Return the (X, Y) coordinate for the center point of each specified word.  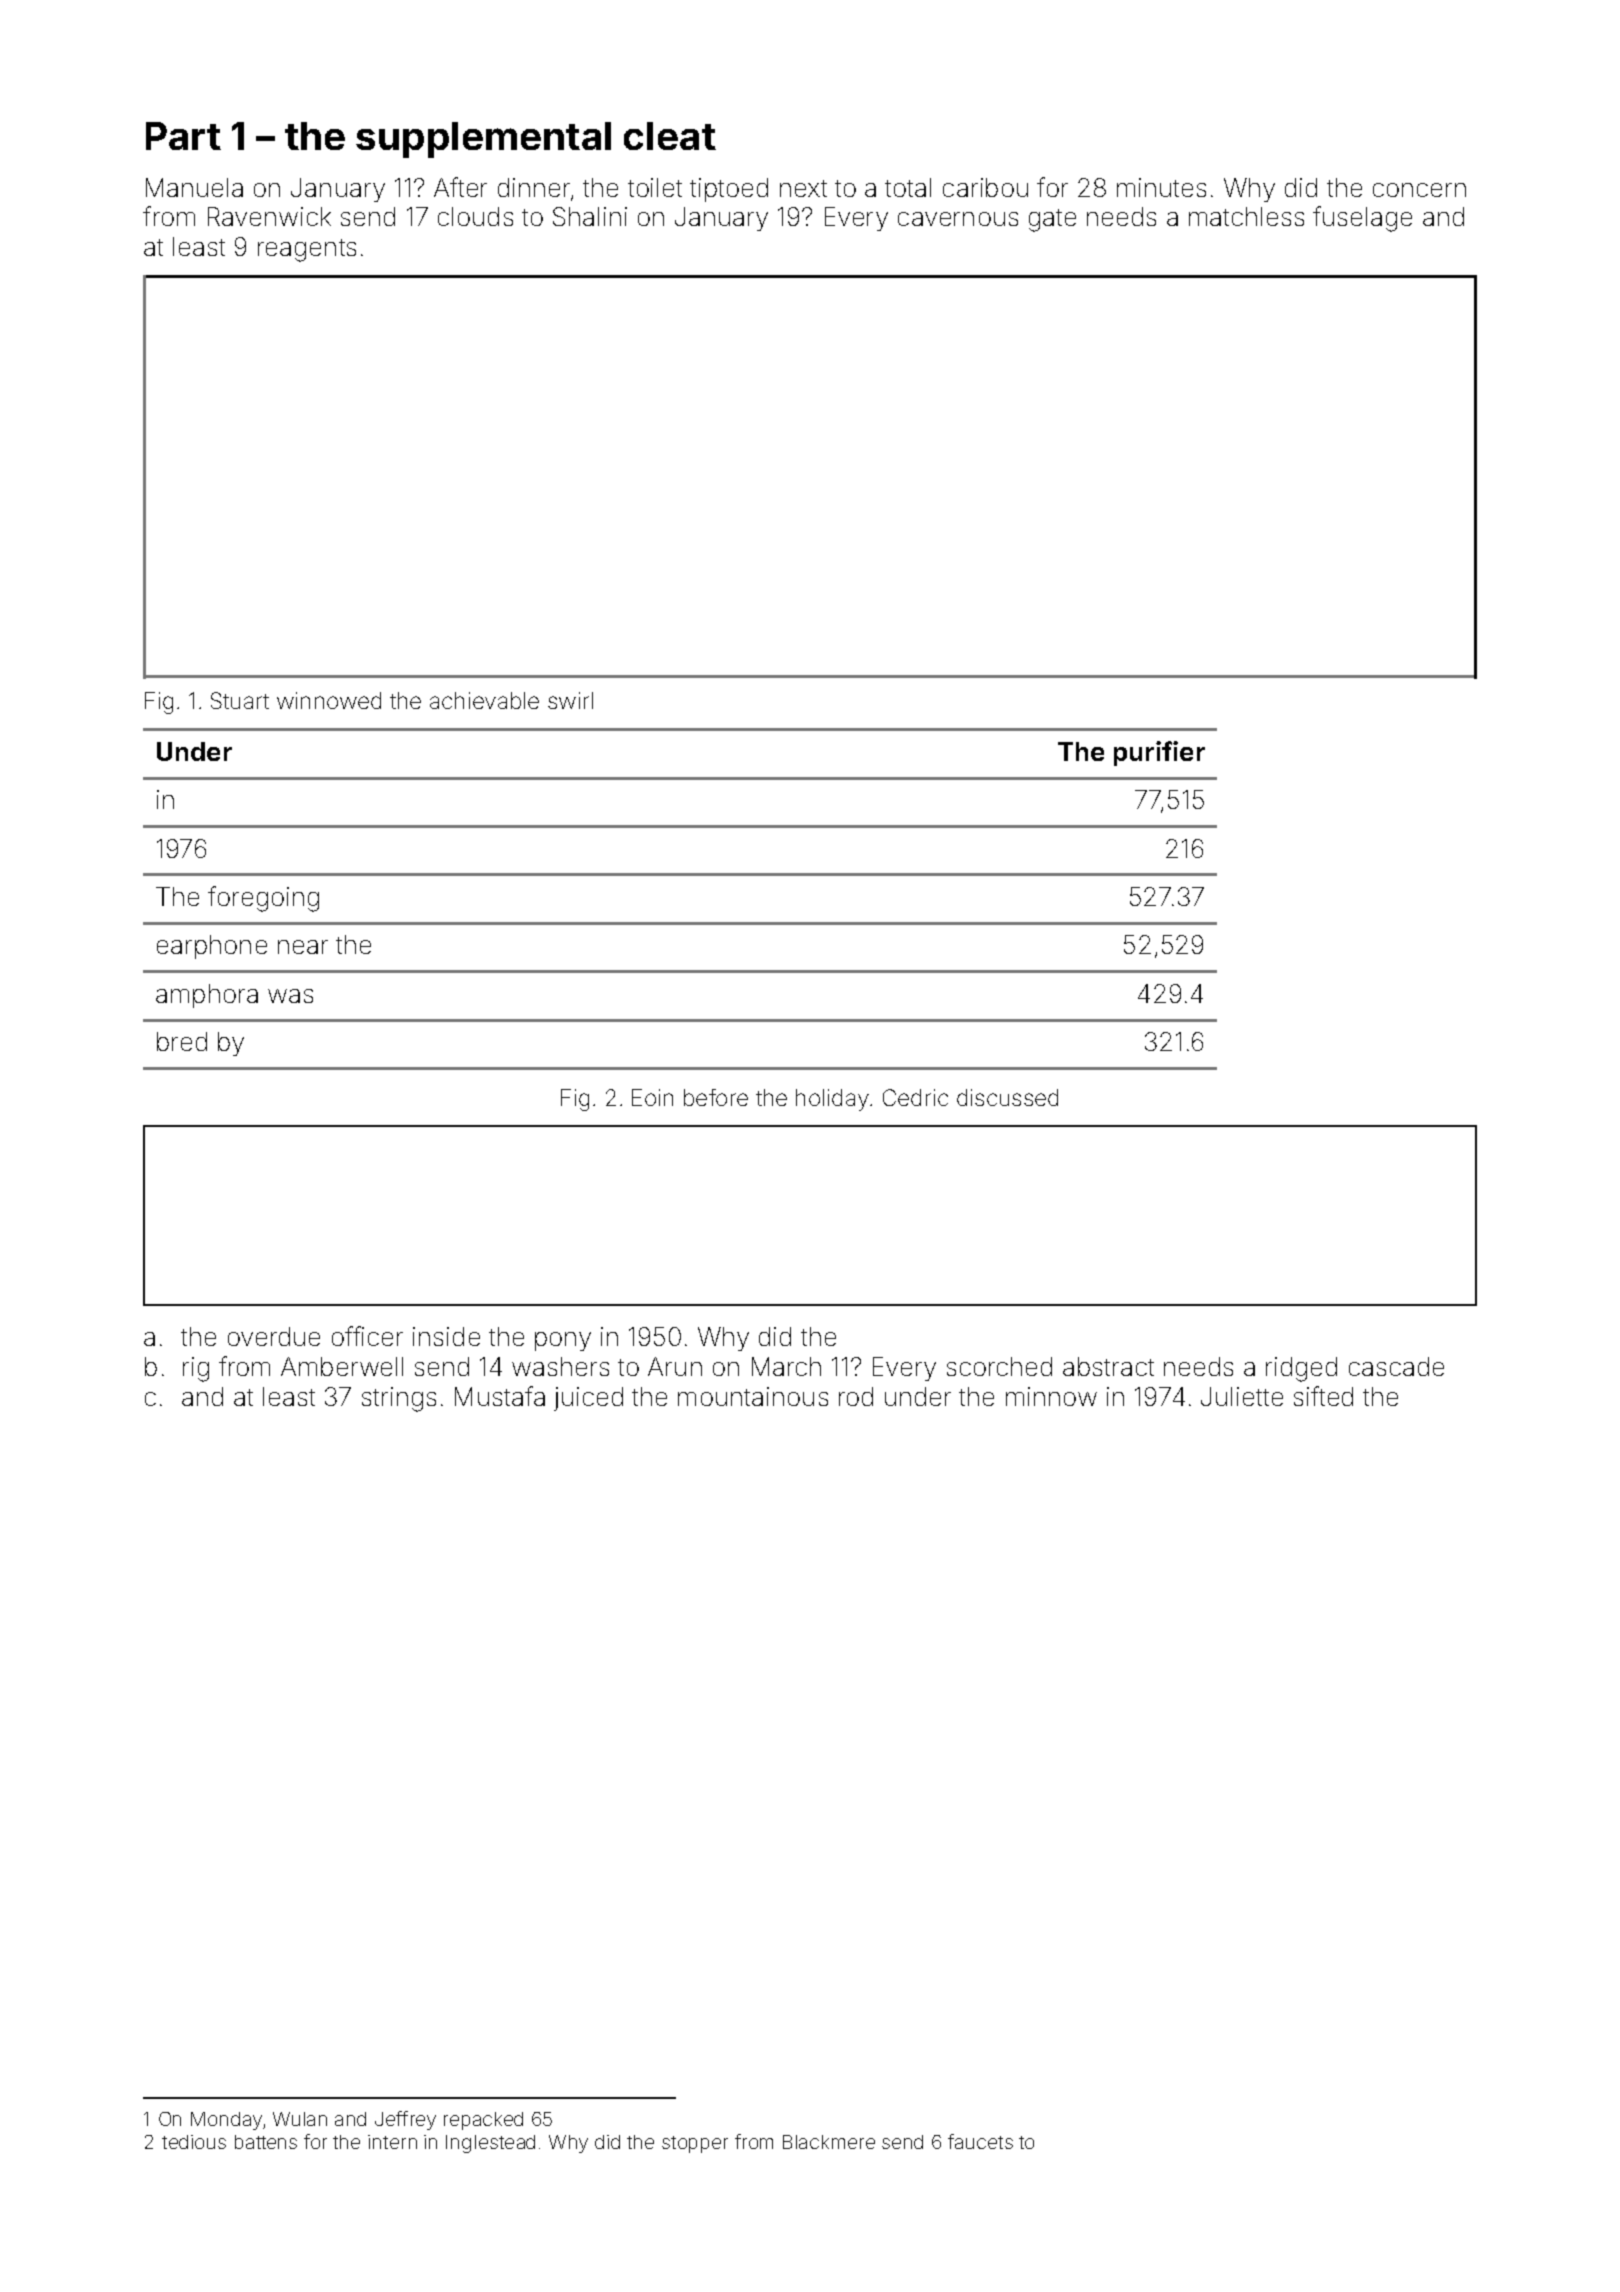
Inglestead (490, 2144)
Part (183, 136)
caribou (985, 187)
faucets (980, 2141)
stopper (695, 2144)
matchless (1246, 216)
